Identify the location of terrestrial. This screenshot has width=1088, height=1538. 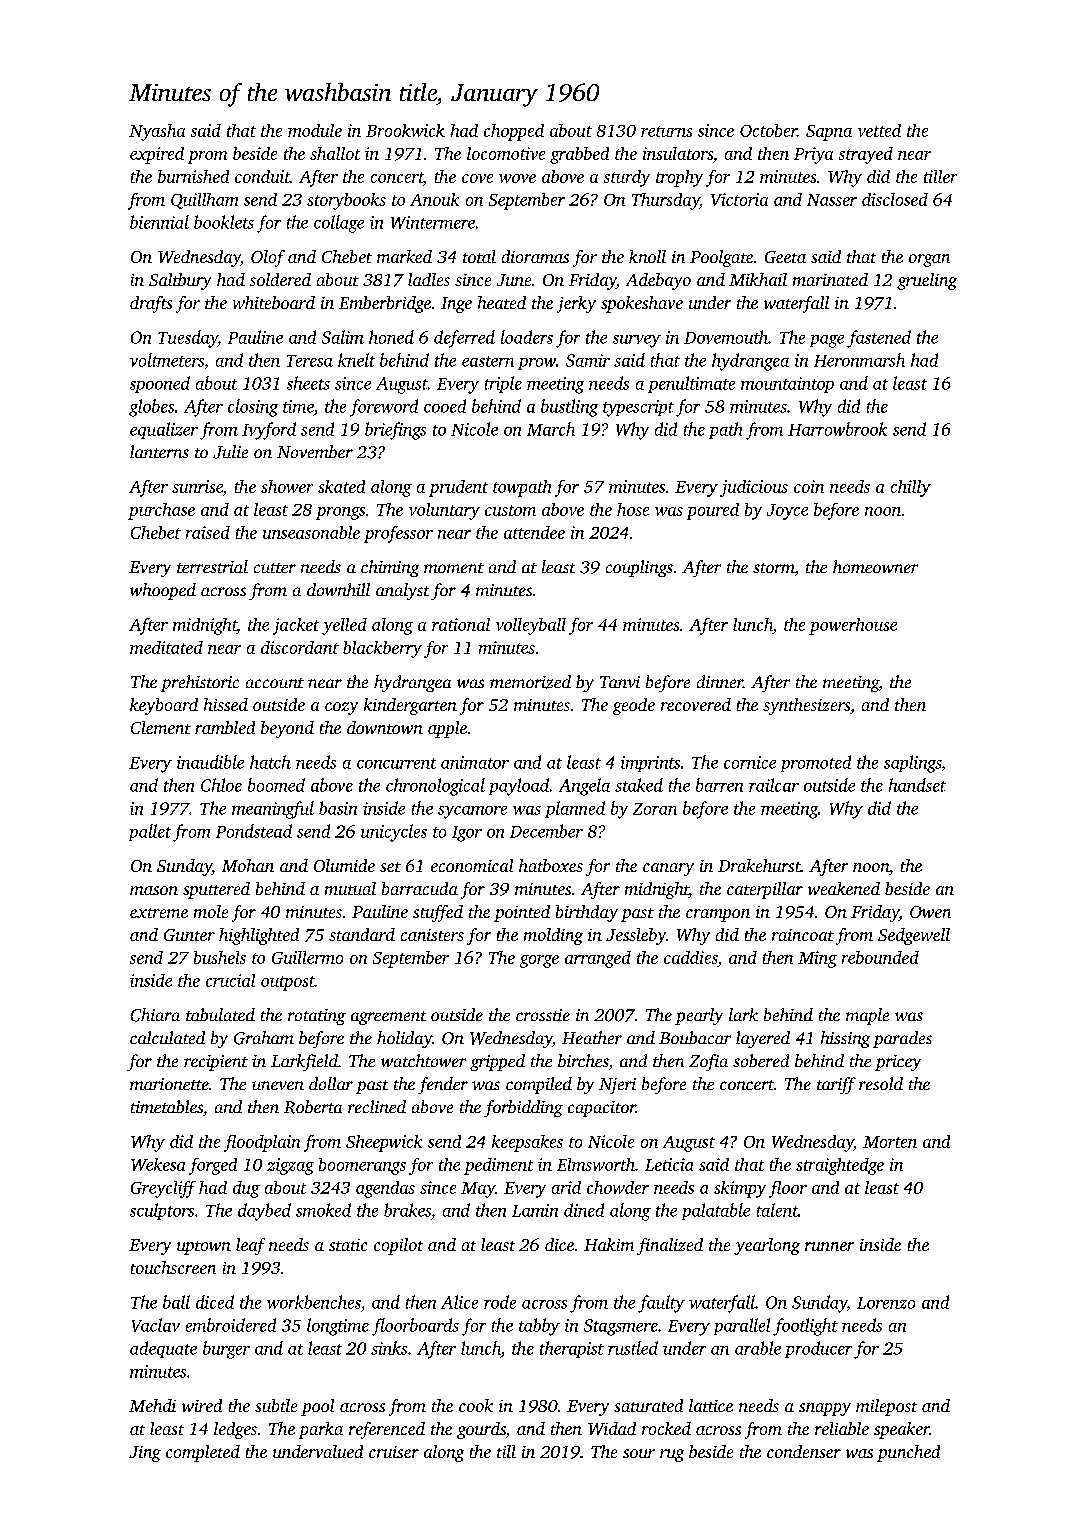
(212, 566).
